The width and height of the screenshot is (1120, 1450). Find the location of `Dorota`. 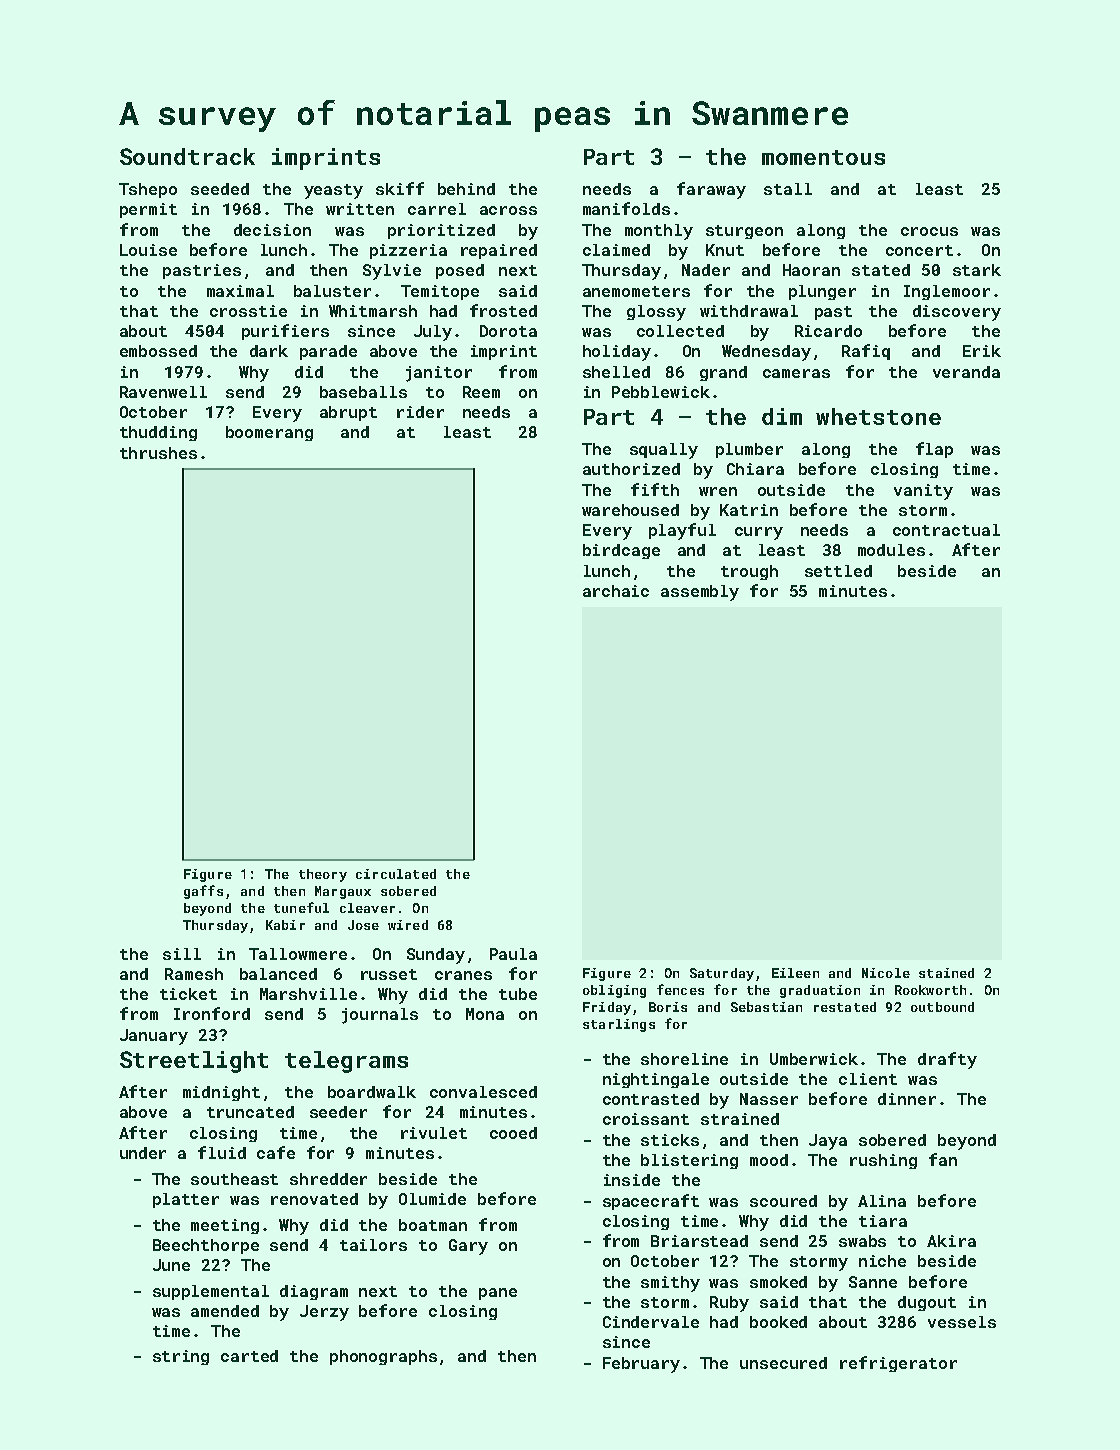

Dorota is located at coordinates (508, 331).
